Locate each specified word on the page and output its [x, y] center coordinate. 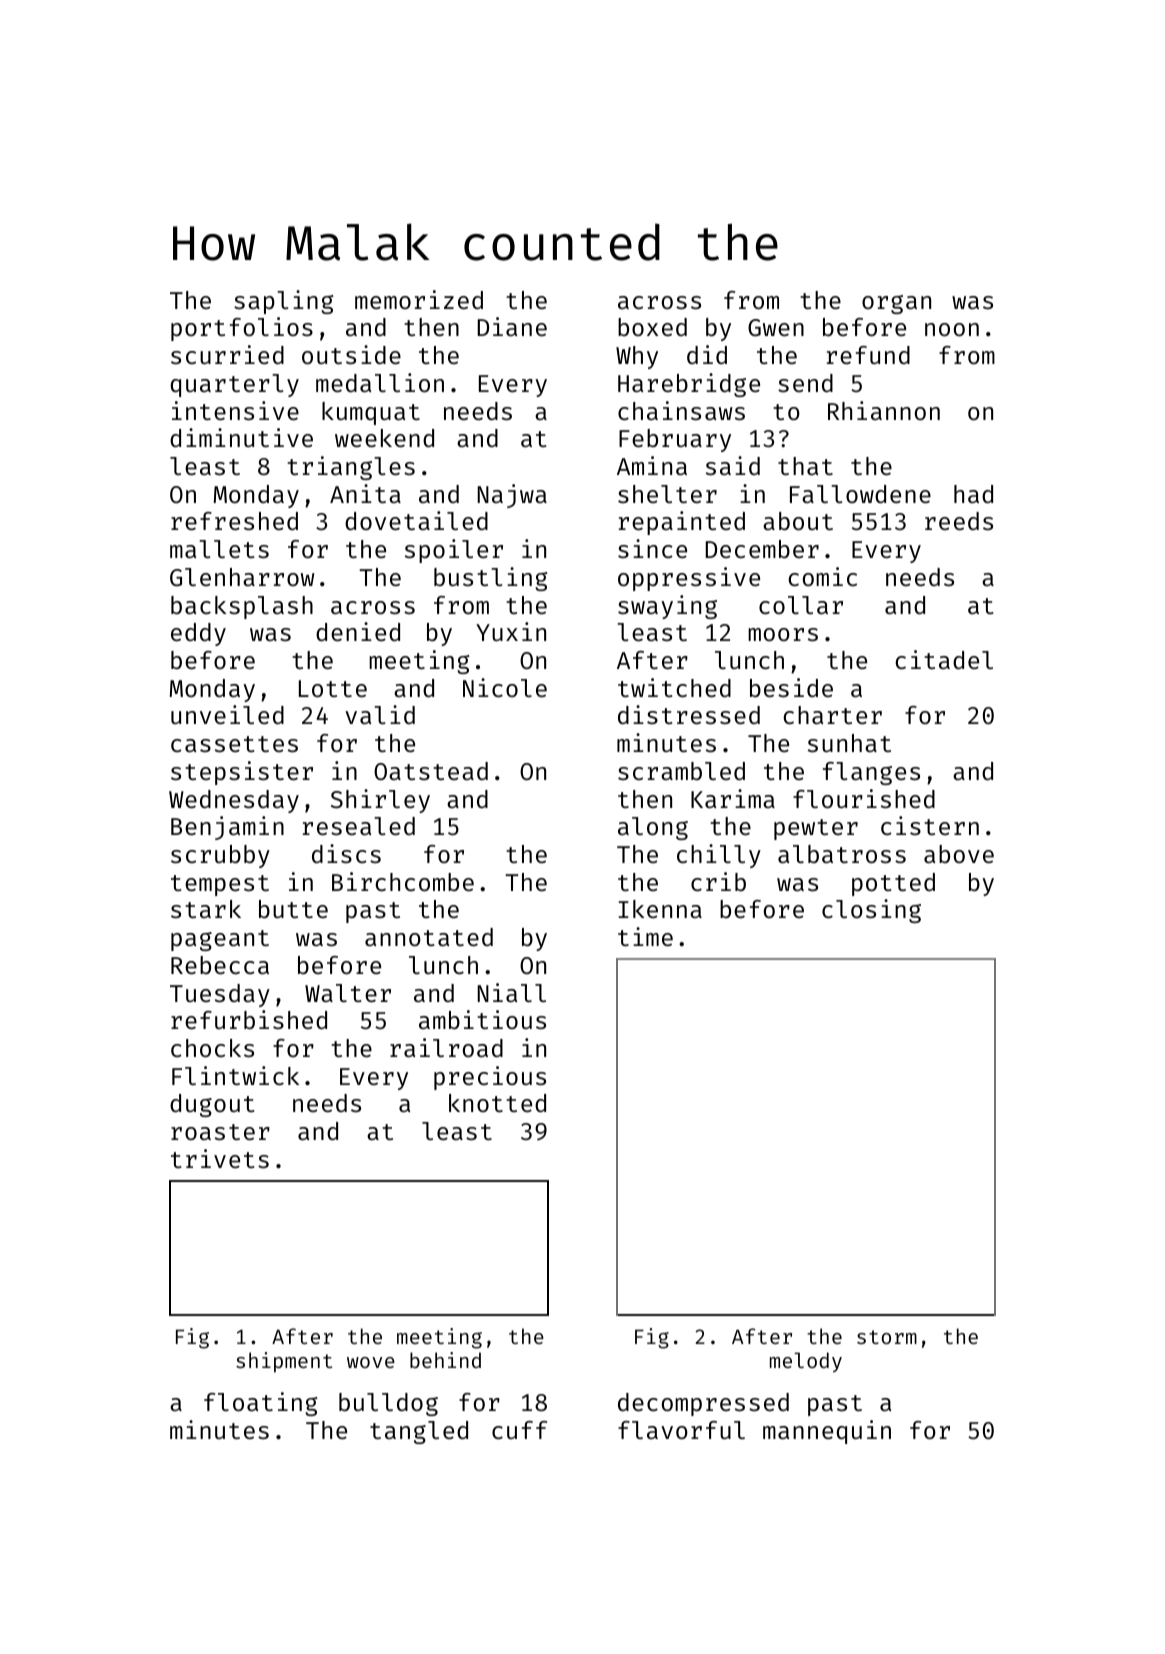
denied [358, 631]
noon [952, 329]
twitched [674, 687]
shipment [284, 1362]
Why [637, 357]
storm [887, 1337]
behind [445, 1360]
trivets [220, 1158]
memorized [419, 299]
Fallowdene [860, 494]
